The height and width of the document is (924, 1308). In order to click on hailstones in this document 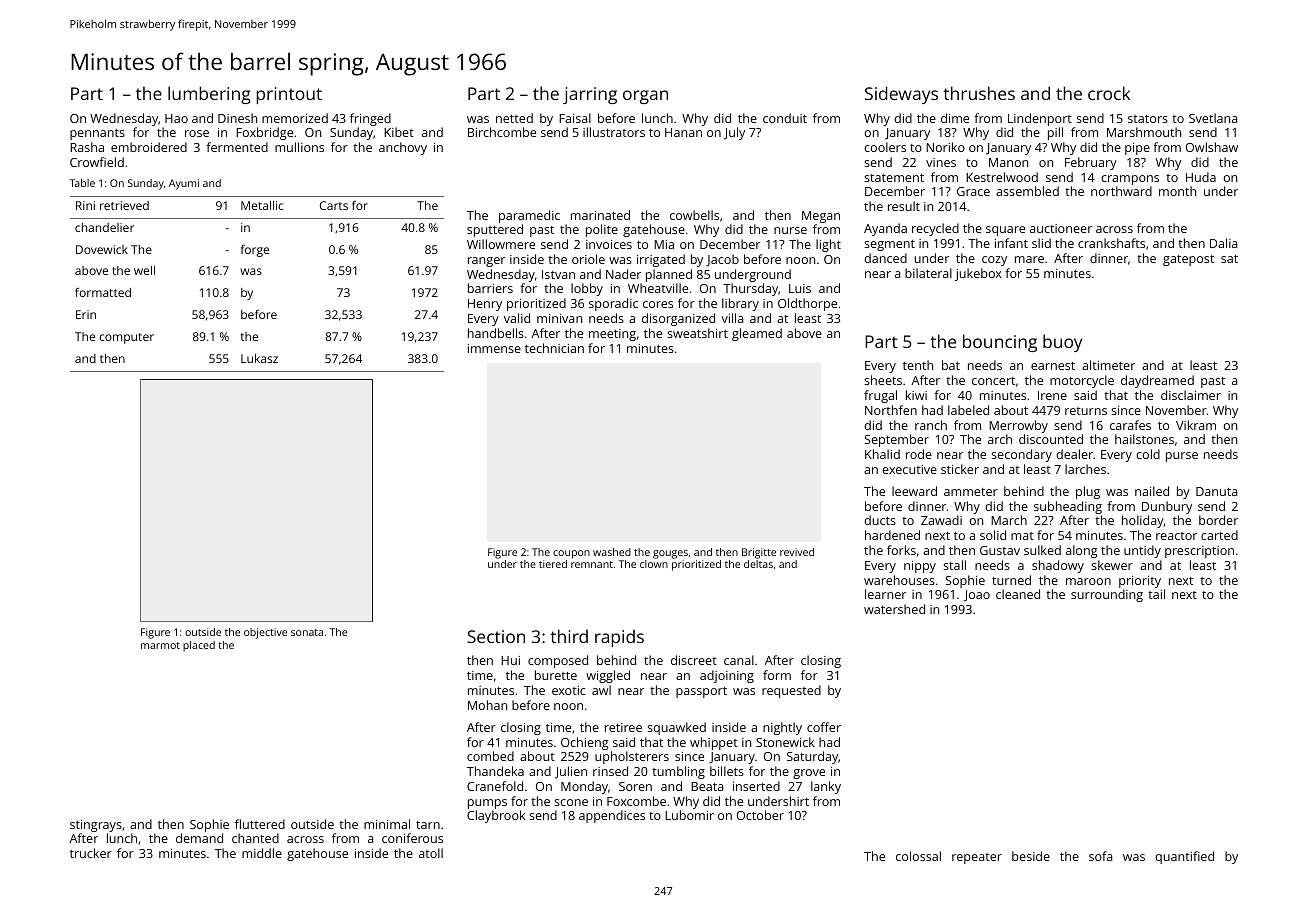, I will do `click(1144, 439)`.
